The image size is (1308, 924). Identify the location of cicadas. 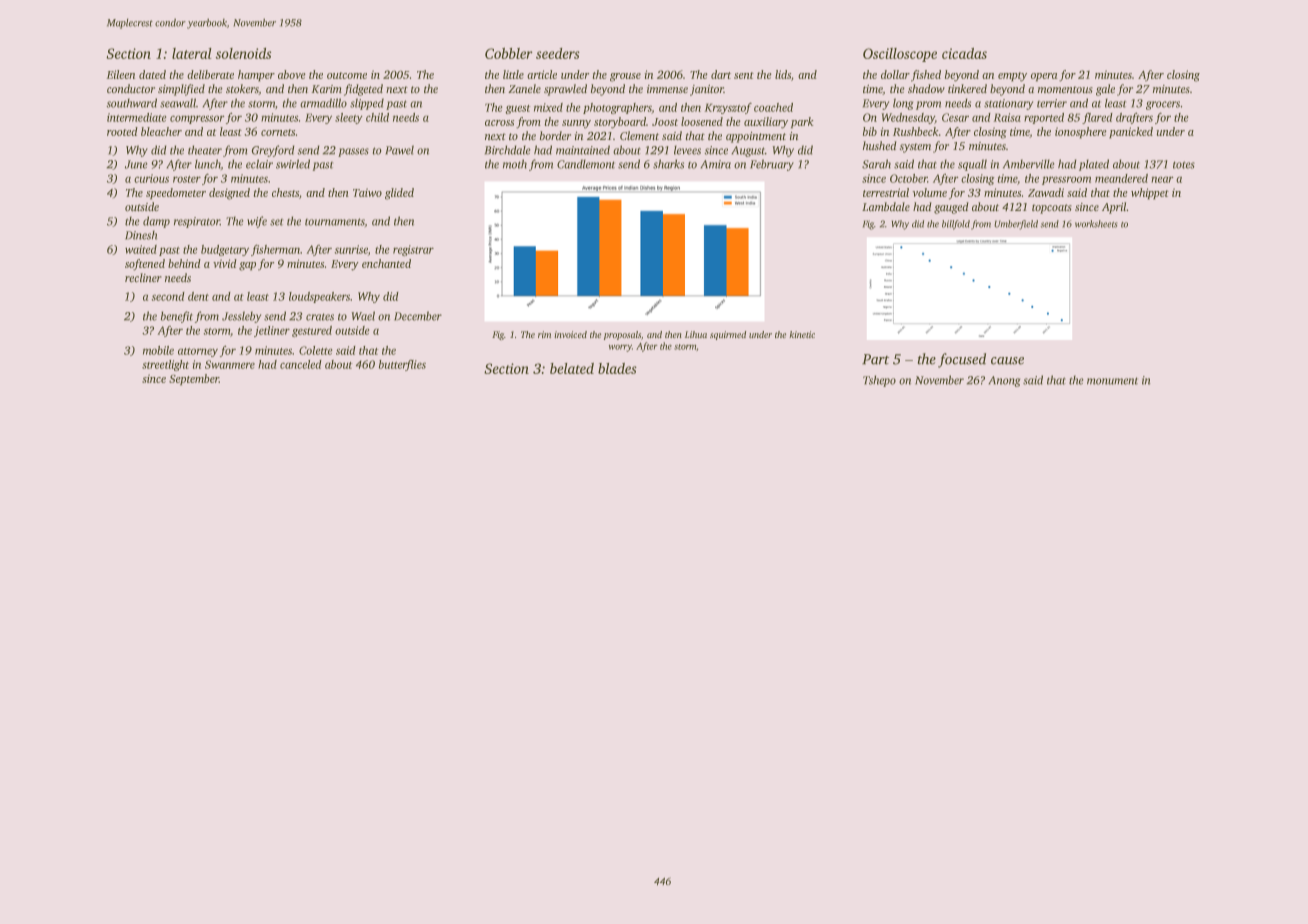
(964, 53).
